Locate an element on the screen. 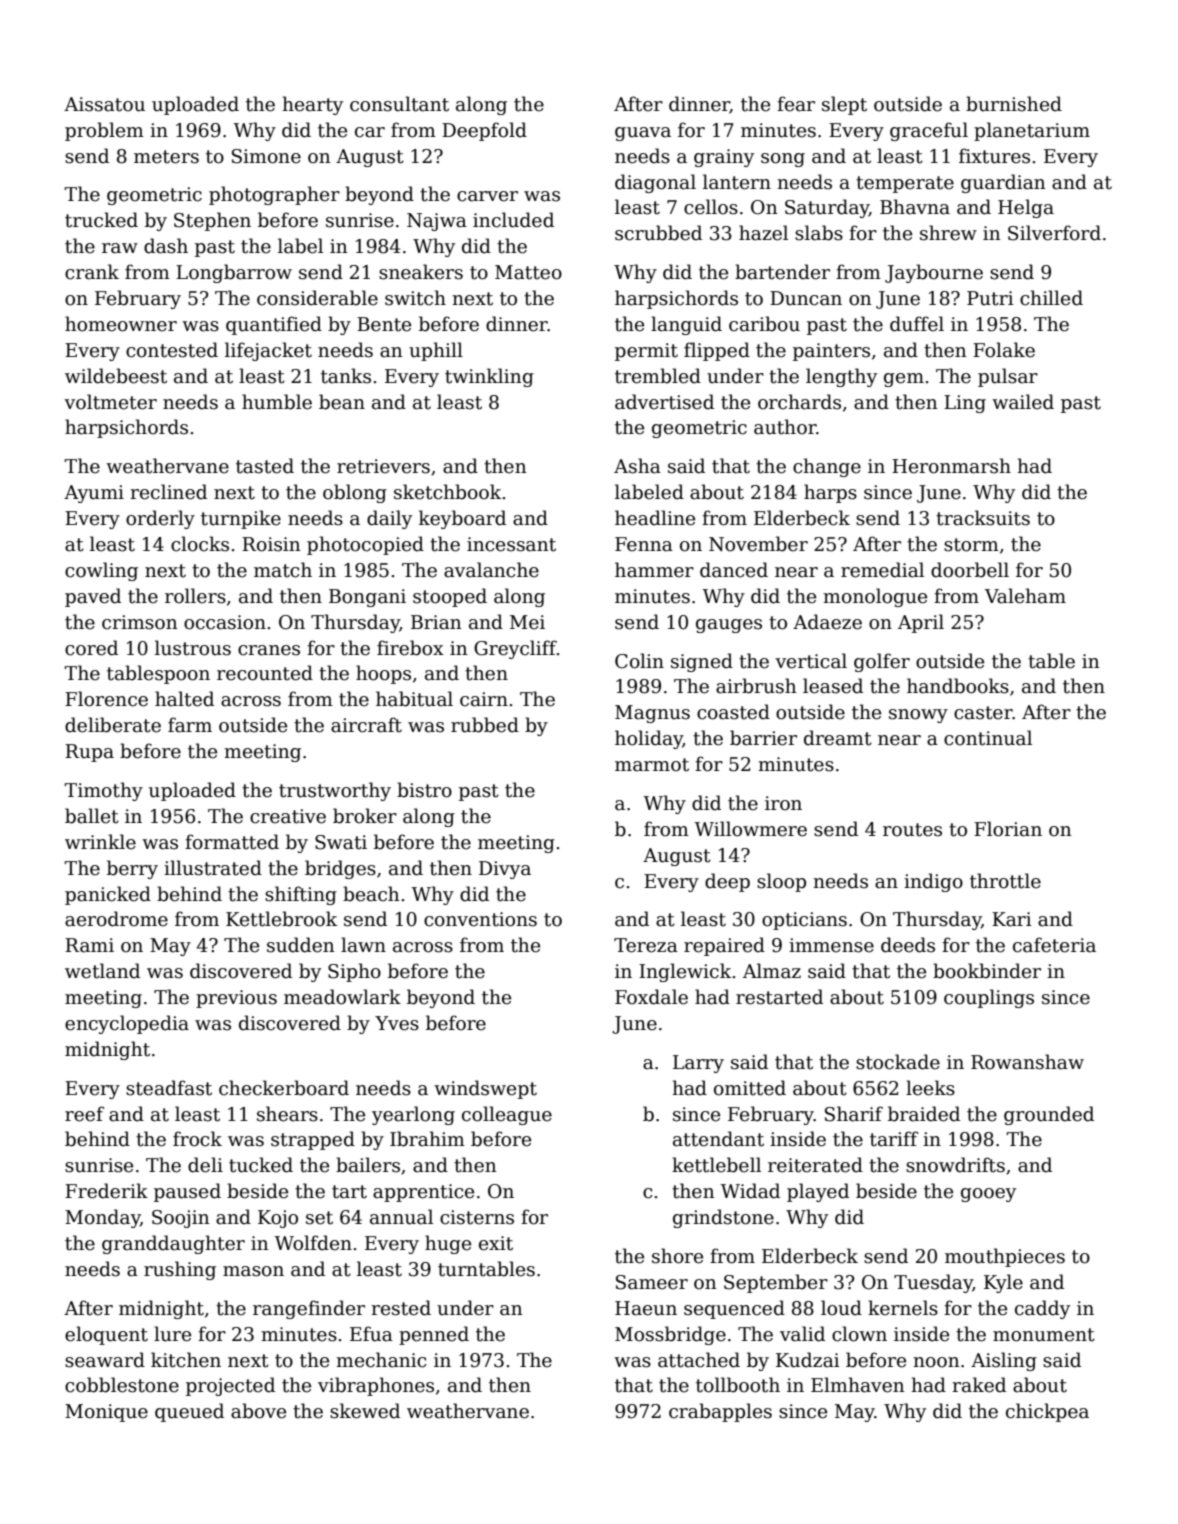 The height and width of the screenshot is (1524, 1178). diagonal is located at coordinates (655, 183).
